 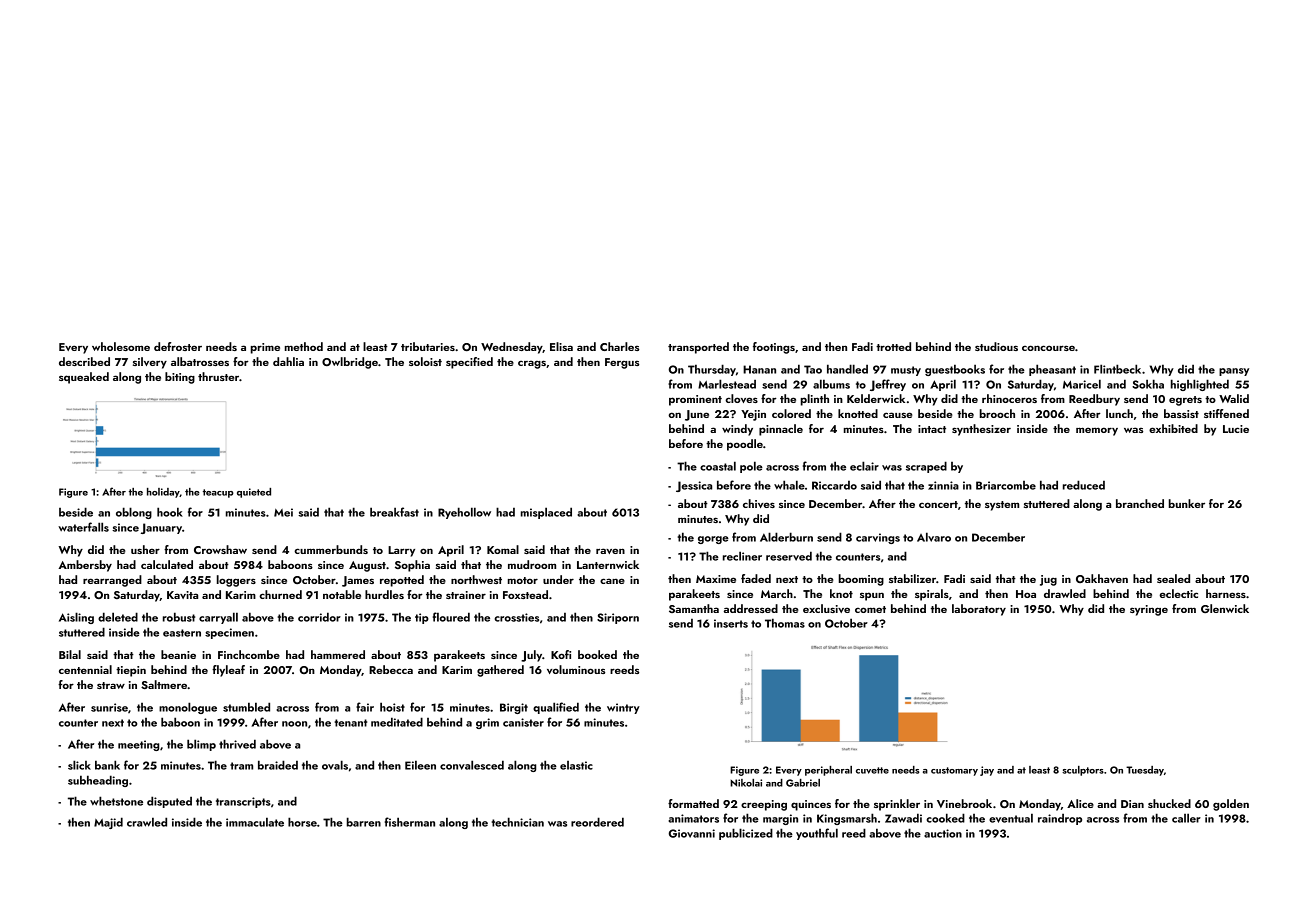 I want to click on laboratory, so click(x=979, y=610).
